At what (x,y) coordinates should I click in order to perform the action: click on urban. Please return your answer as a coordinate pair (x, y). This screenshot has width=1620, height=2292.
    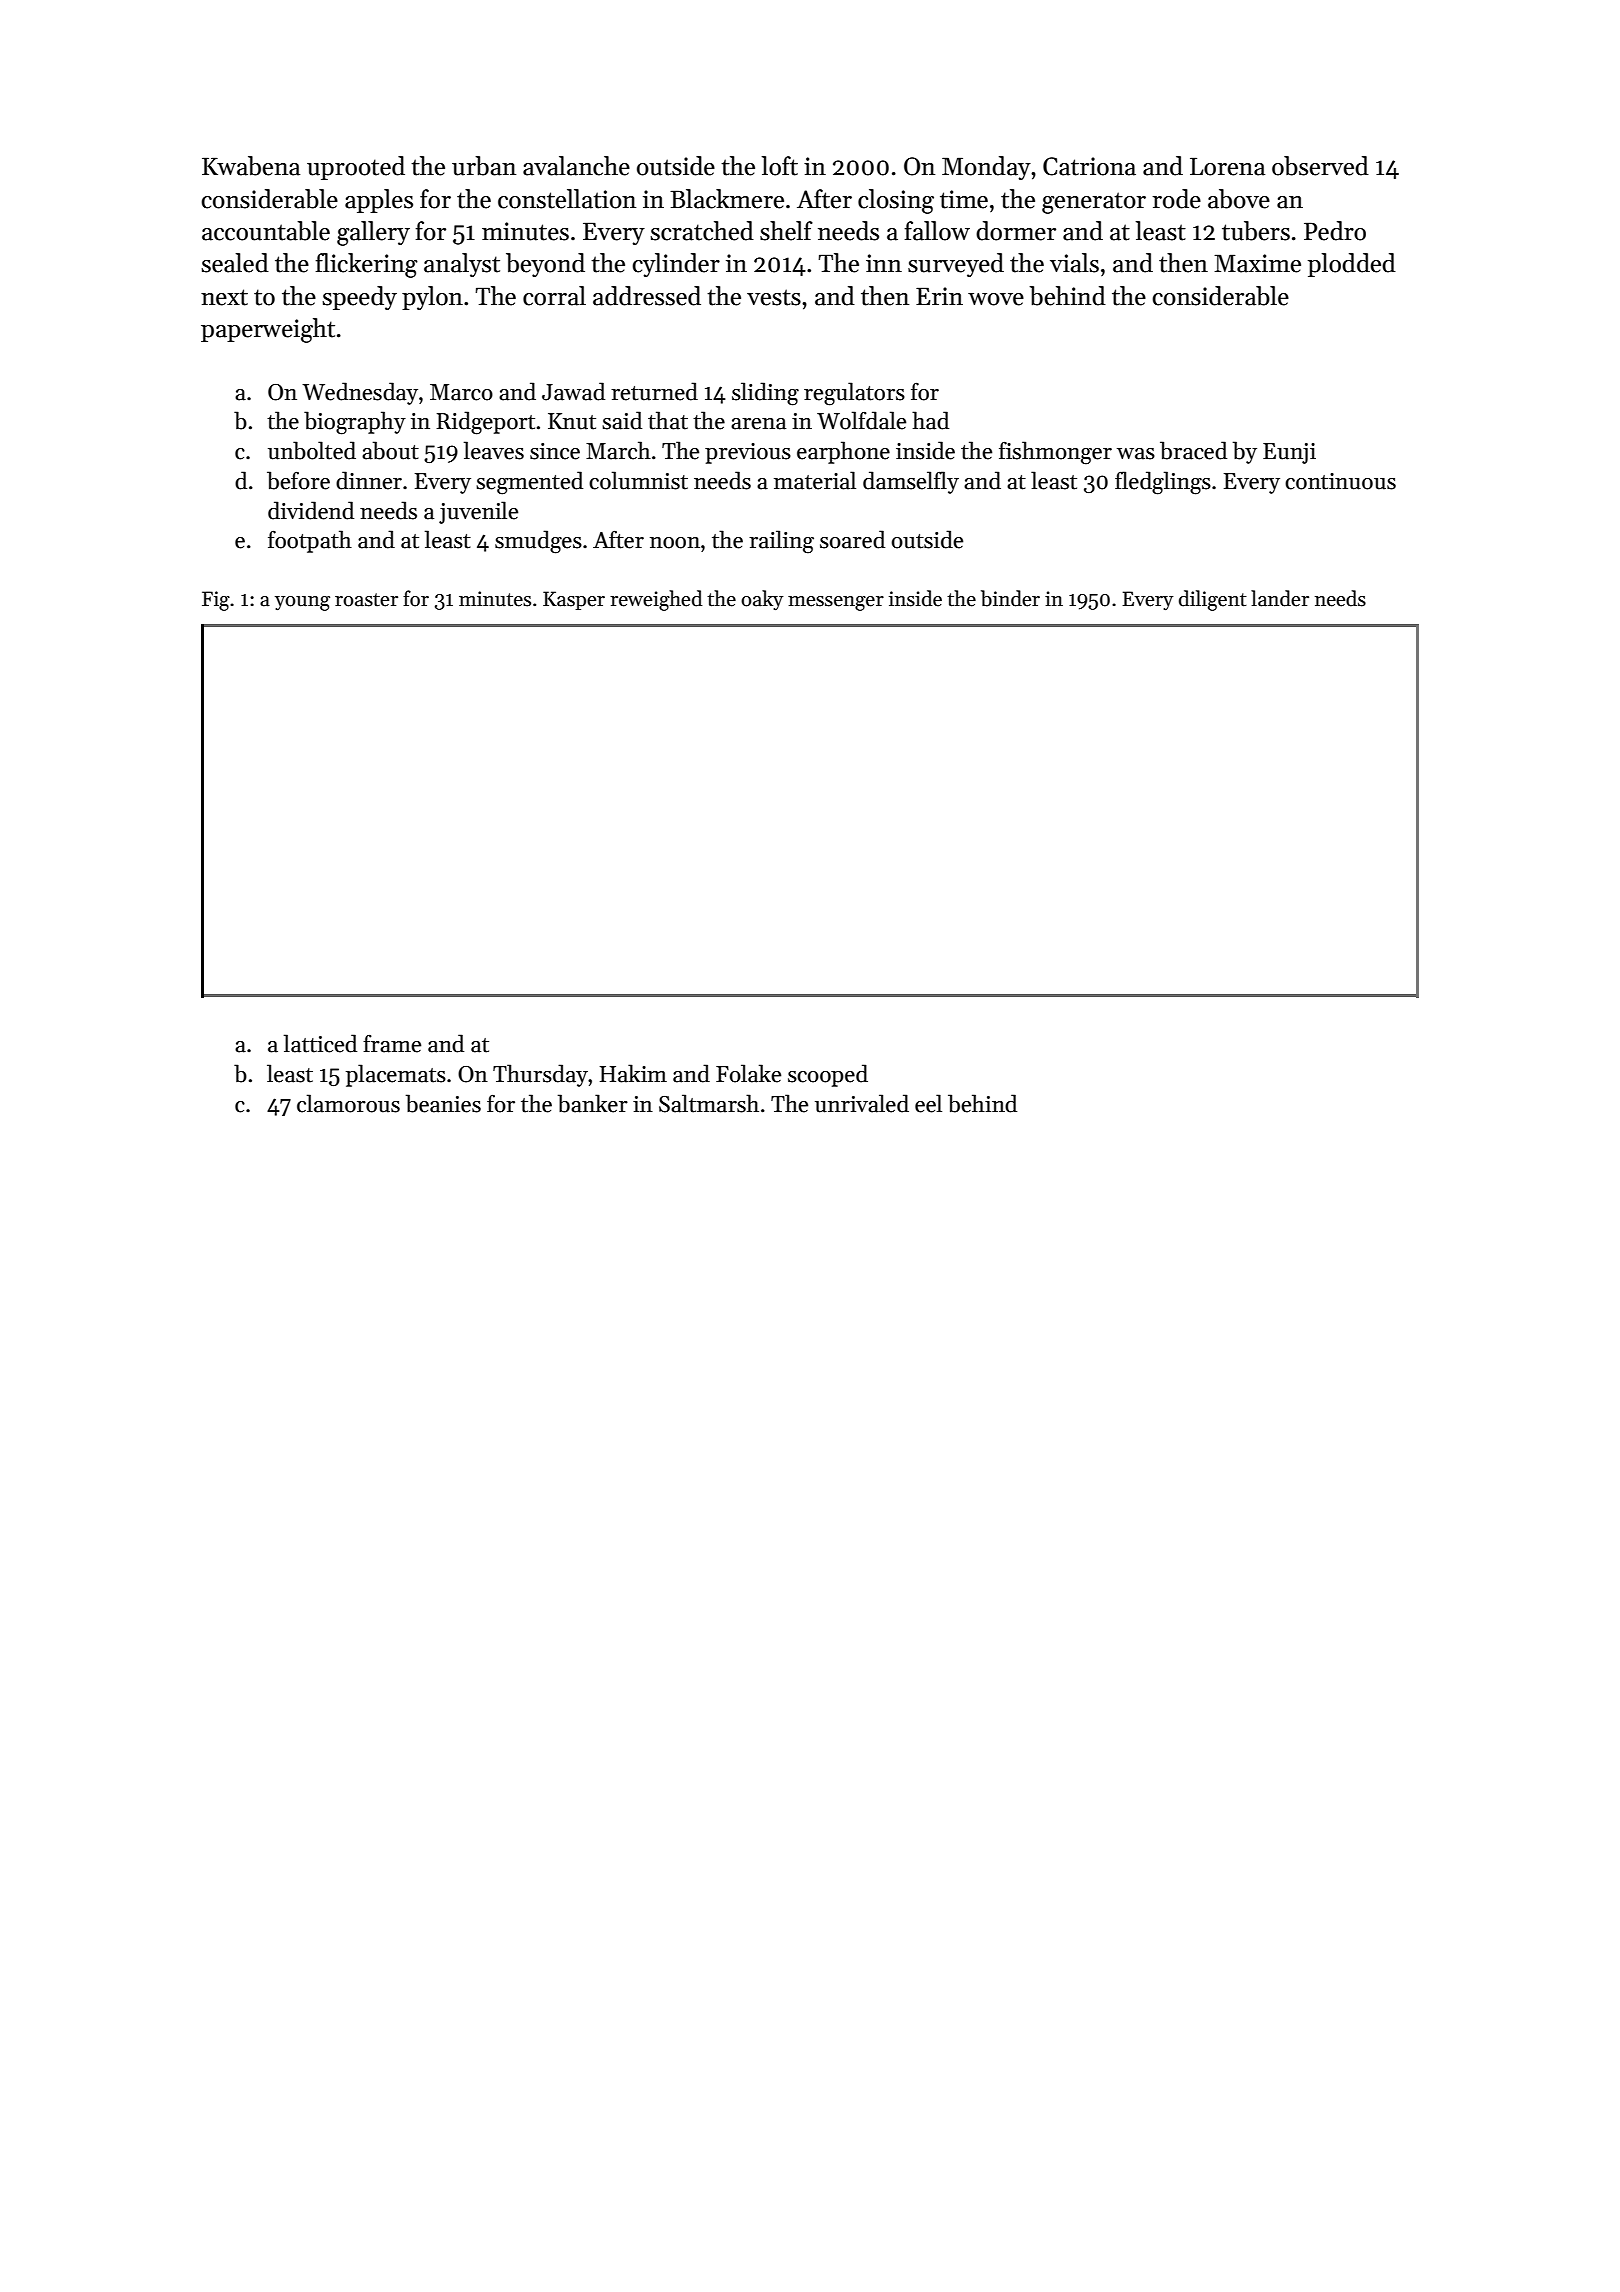
    Looking at the image, I should click on (484, 166).
